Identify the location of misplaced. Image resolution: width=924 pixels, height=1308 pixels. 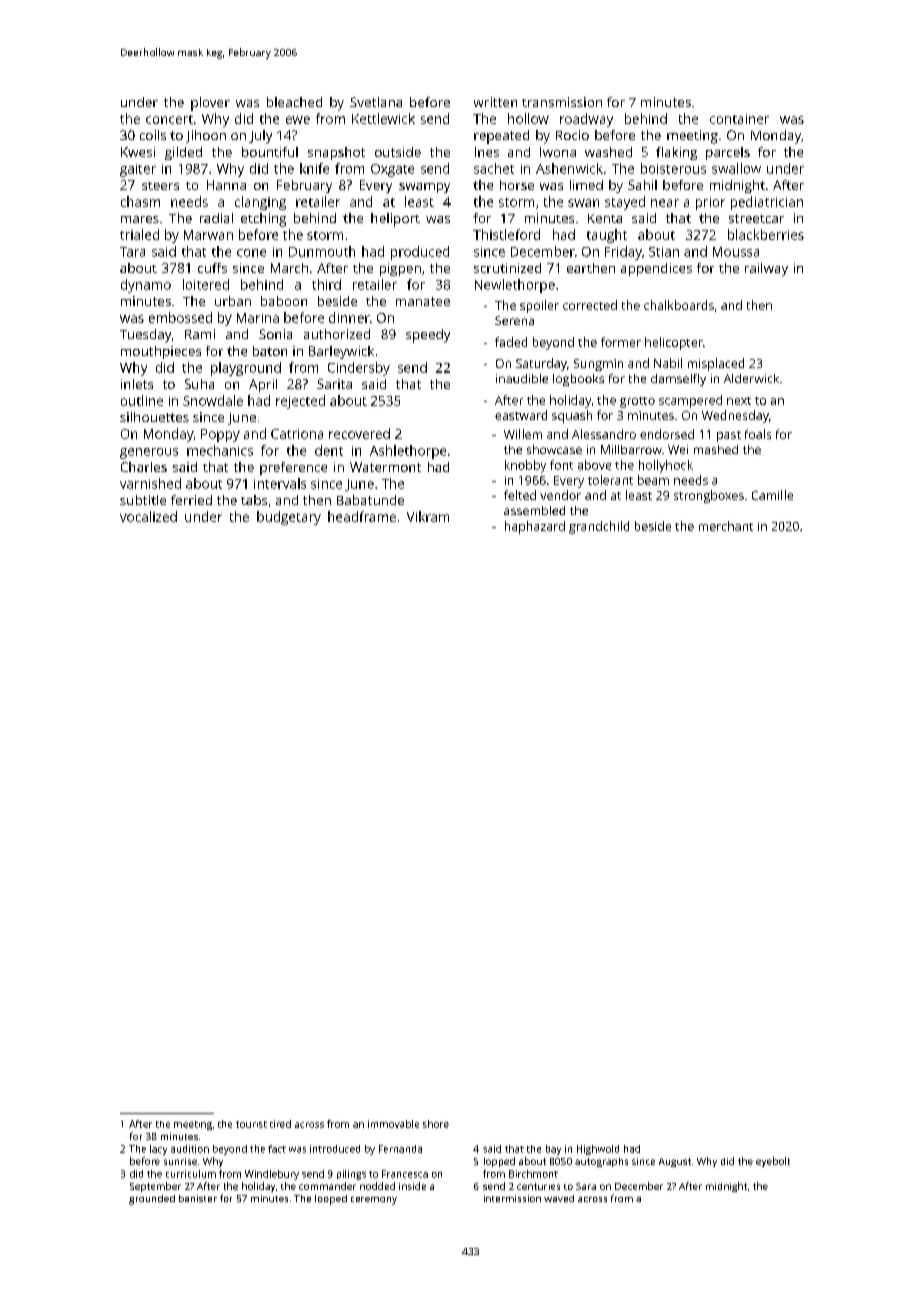
(716, 364).
